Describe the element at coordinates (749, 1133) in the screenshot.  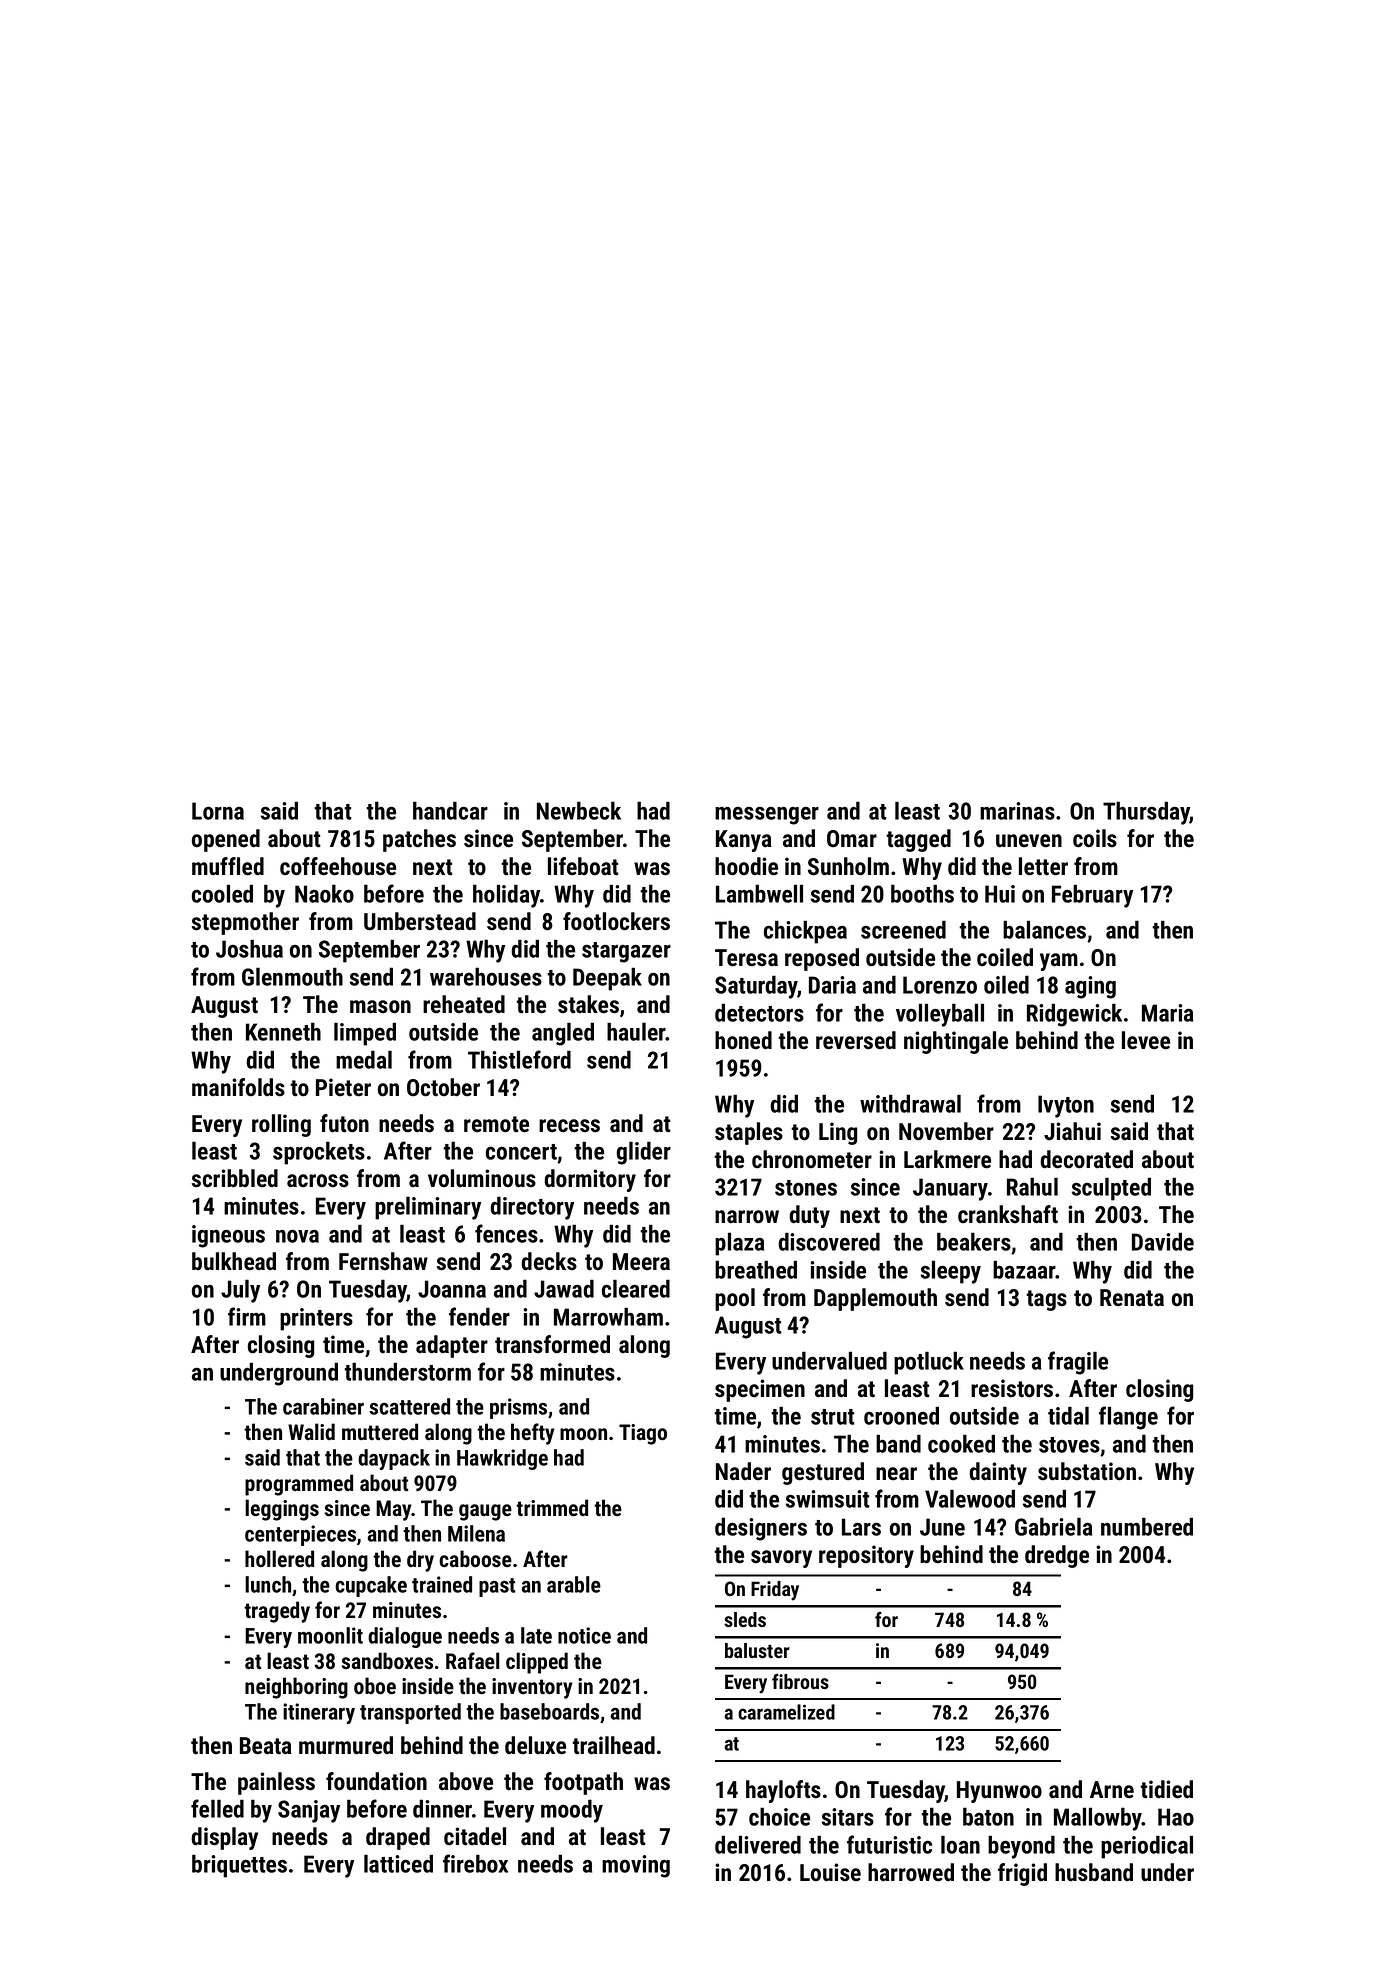
I see `staples` at that location.
